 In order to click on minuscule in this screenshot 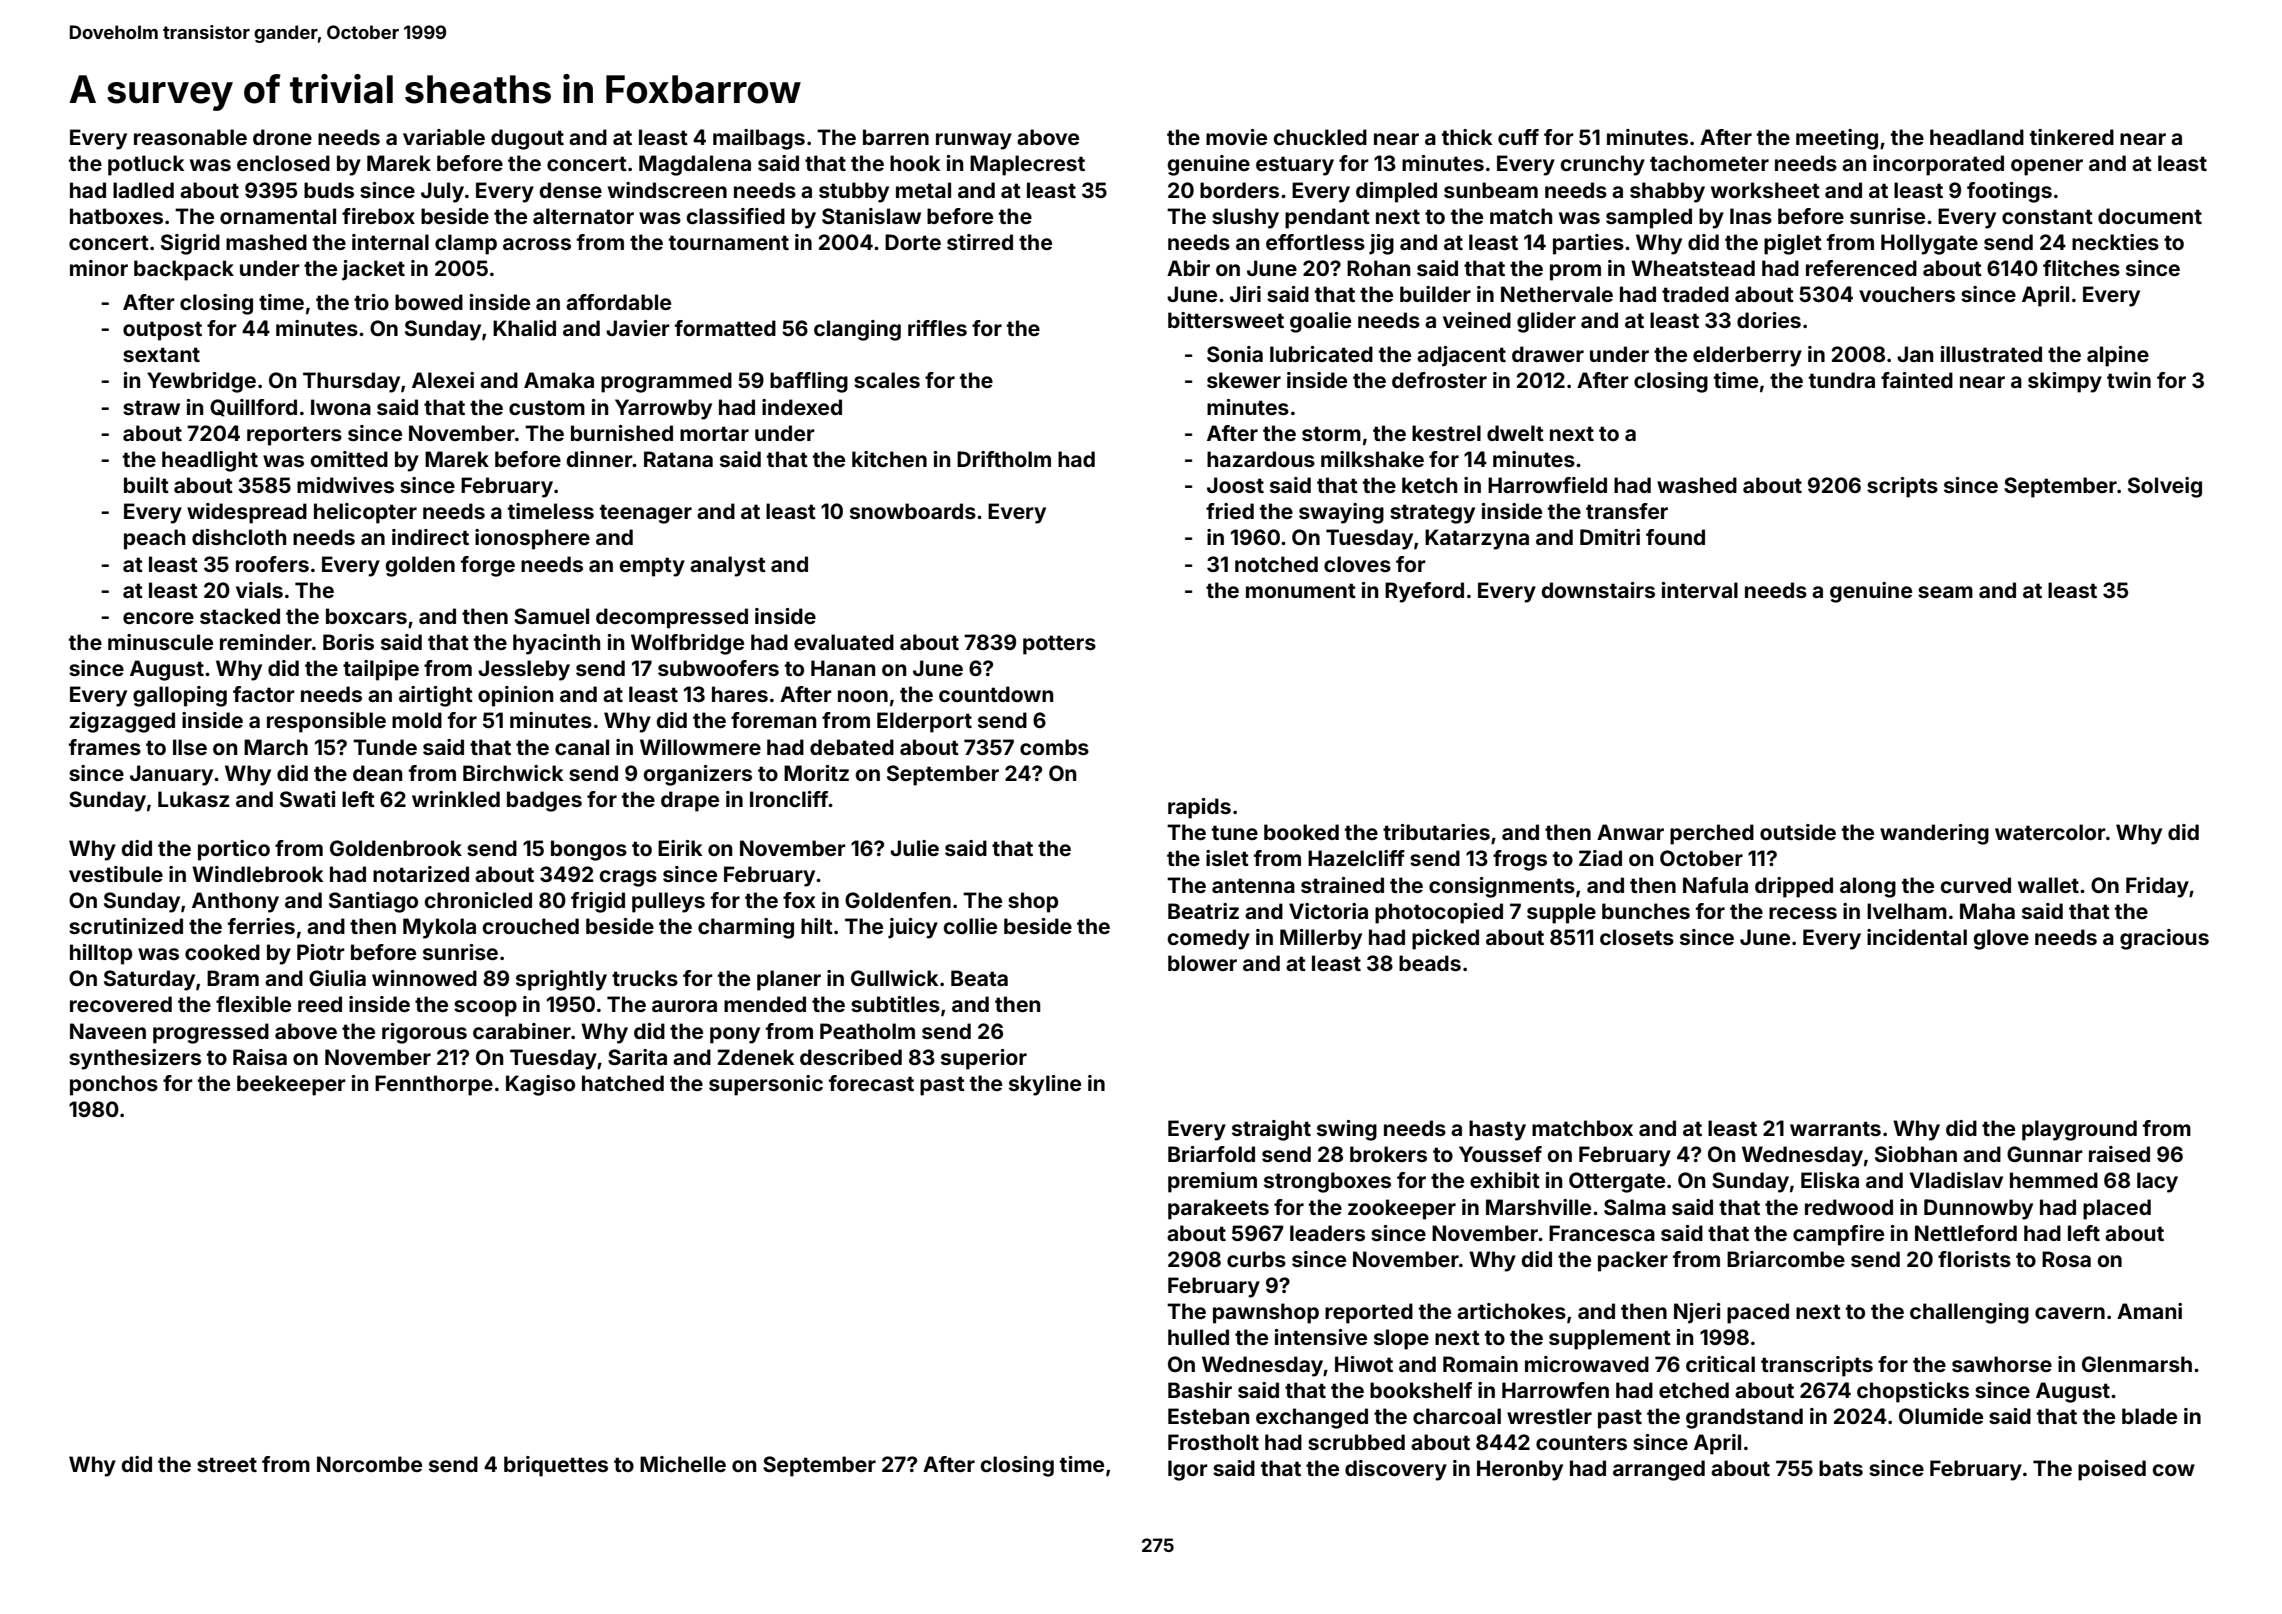, I will do `click(160, 642)`.
